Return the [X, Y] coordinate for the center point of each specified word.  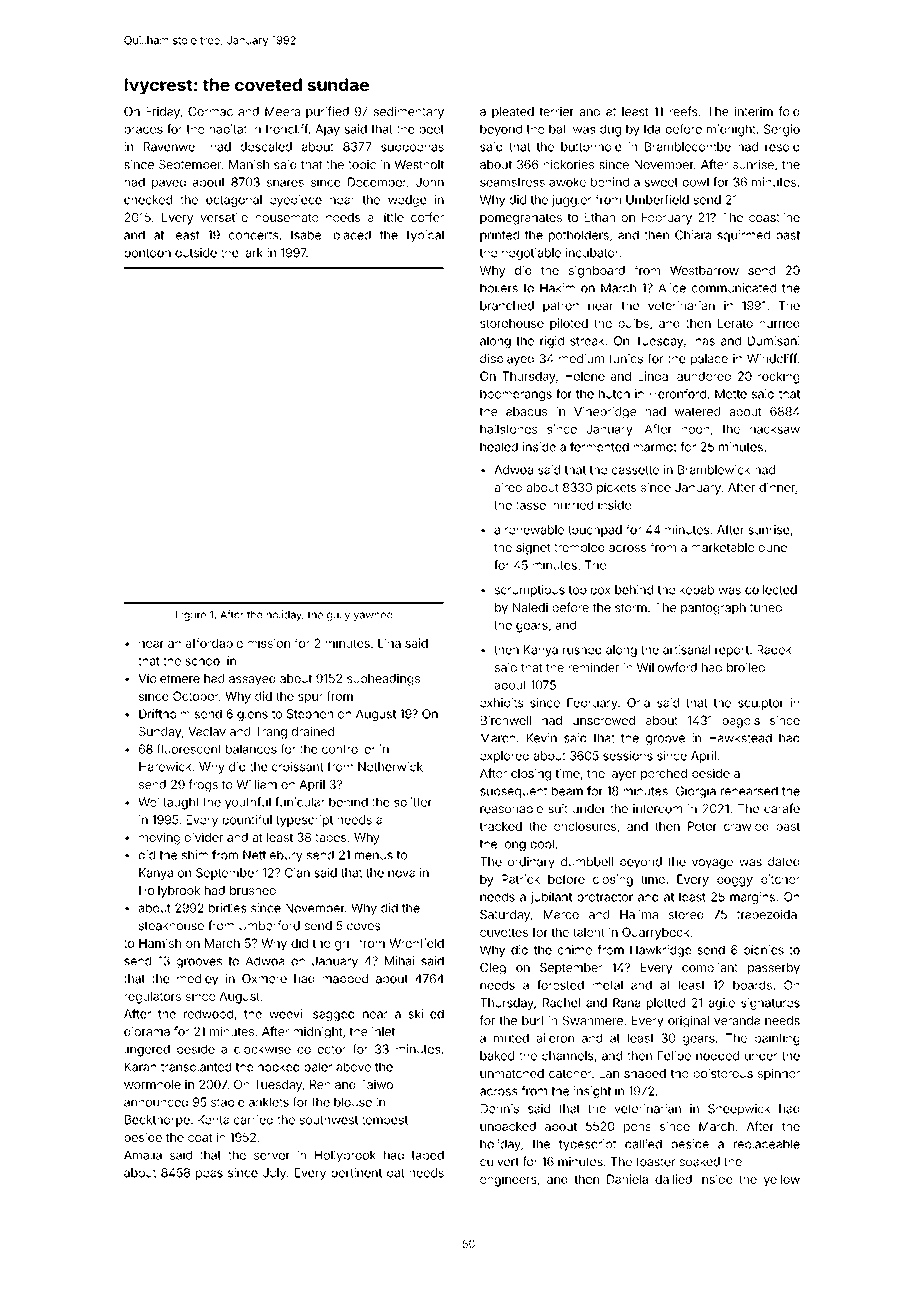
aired [508, 487]
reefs [683, 111]
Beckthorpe [157, 1121]
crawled [746, 826]
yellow [782, 1180]
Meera [282, 111]
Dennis [500, 1109]
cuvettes [504, 932]
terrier [556, 111]
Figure [191, 615]
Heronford [678, 394]
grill [344, 944]
